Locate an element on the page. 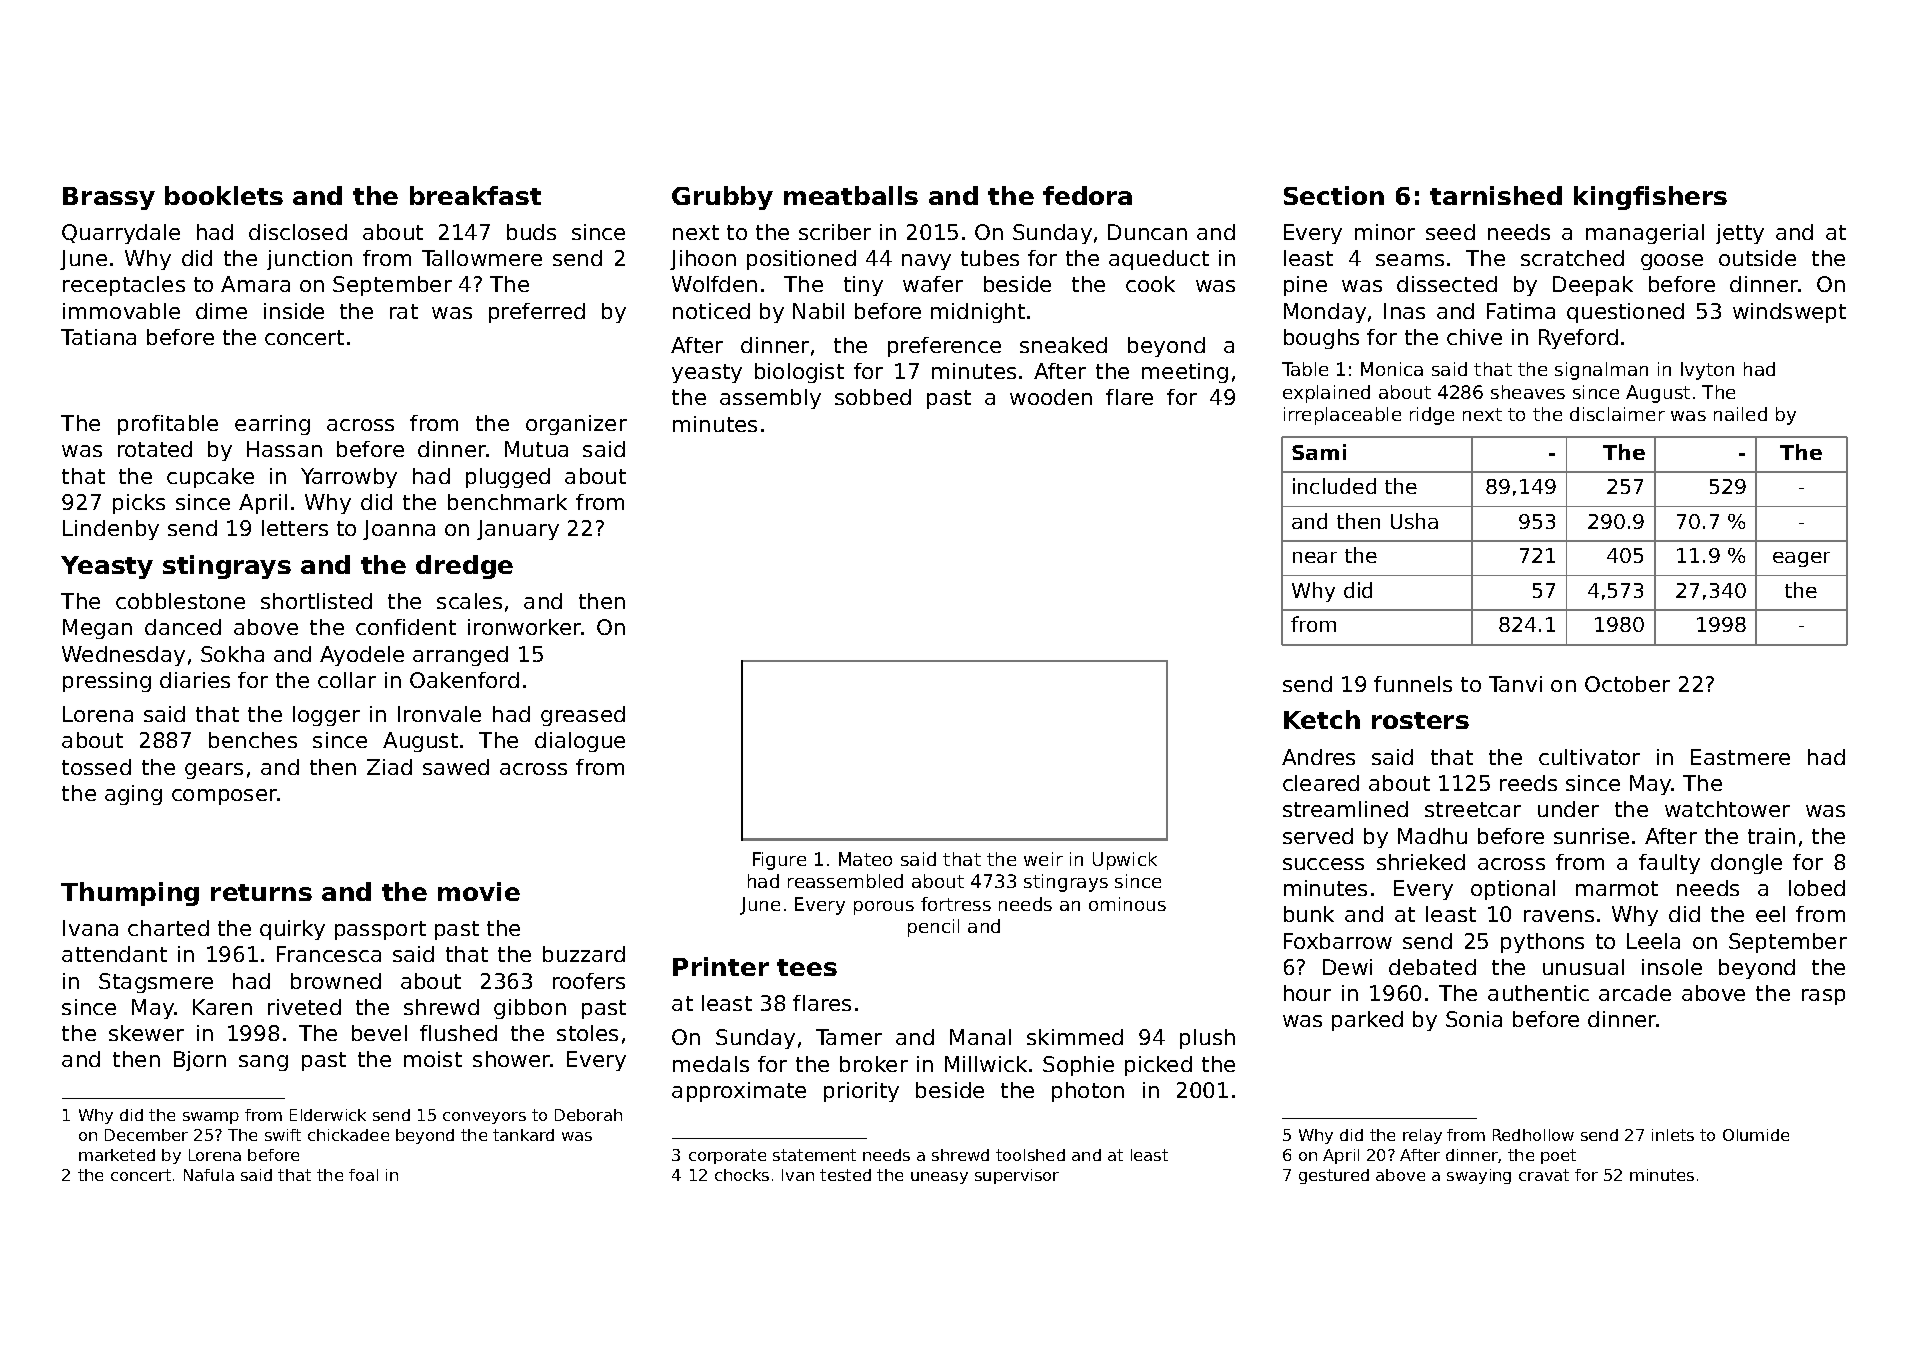 This page has height=1350, width=1909. Section is located at coordinates (1334, 195).
